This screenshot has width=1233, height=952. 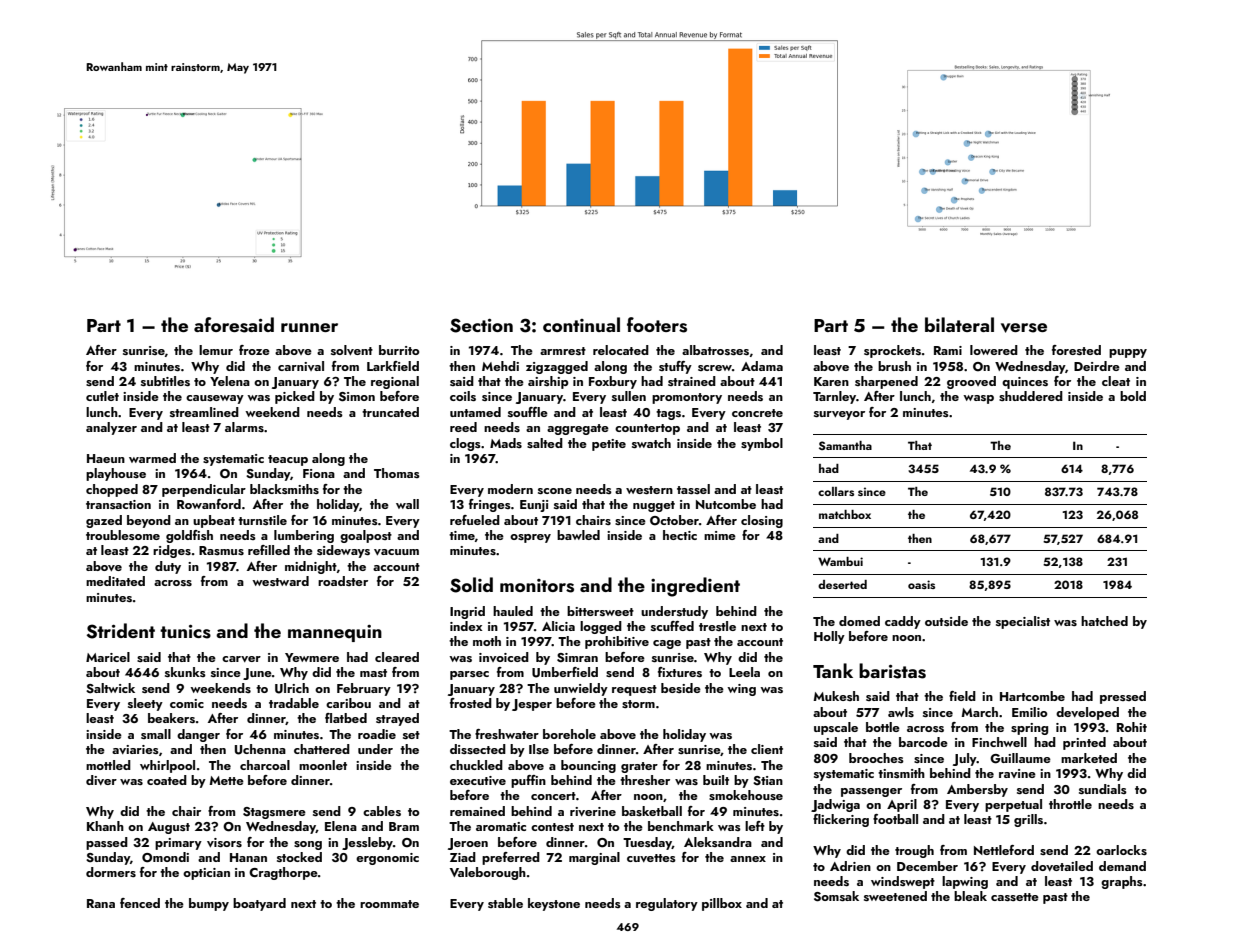 What do you see at coordinates (722, 904) in the screenshot?
I see `pillbox` at bounding box center [722, 904].
